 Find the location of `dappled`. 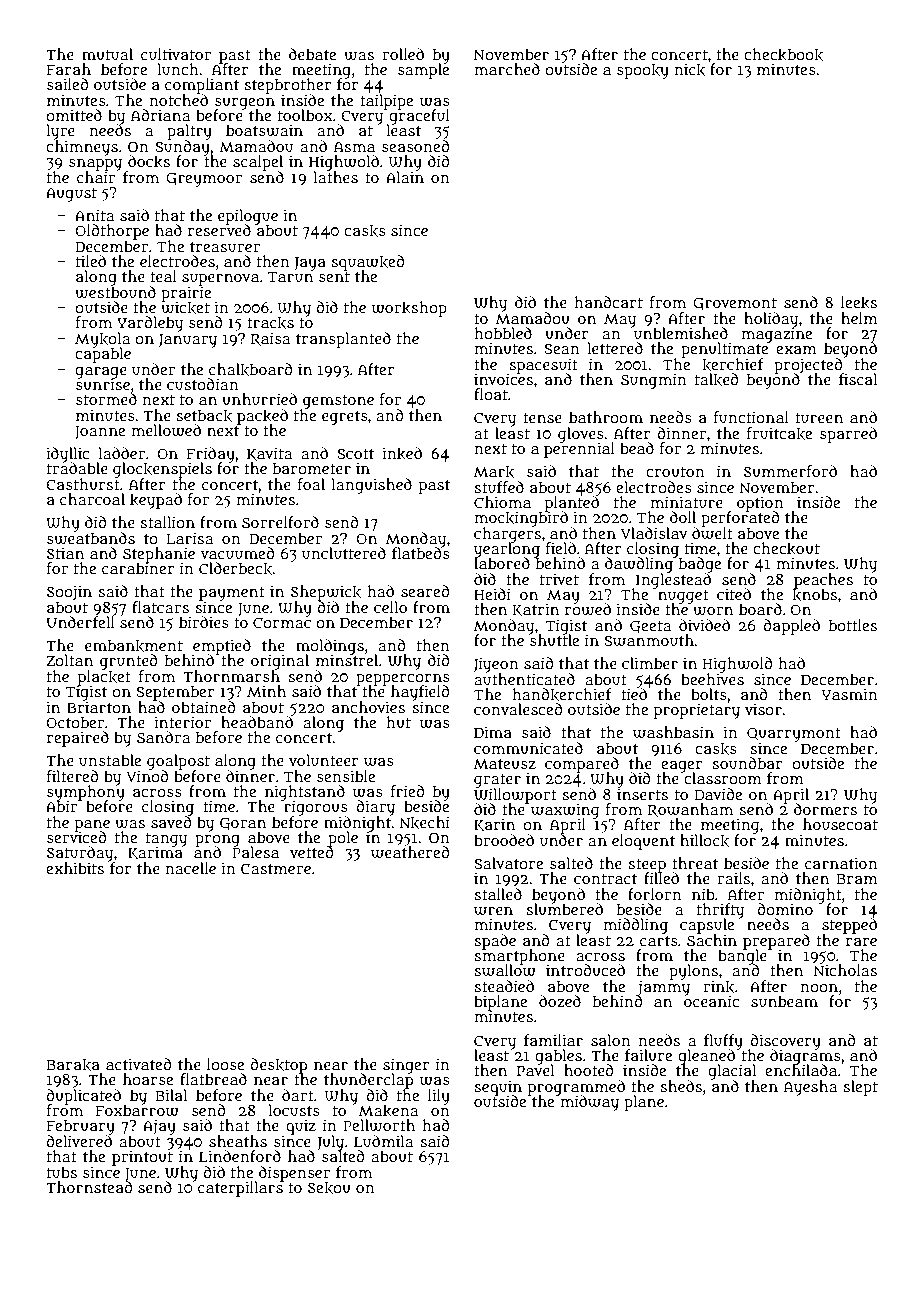

dappled is located at coordinates (791, 627).
